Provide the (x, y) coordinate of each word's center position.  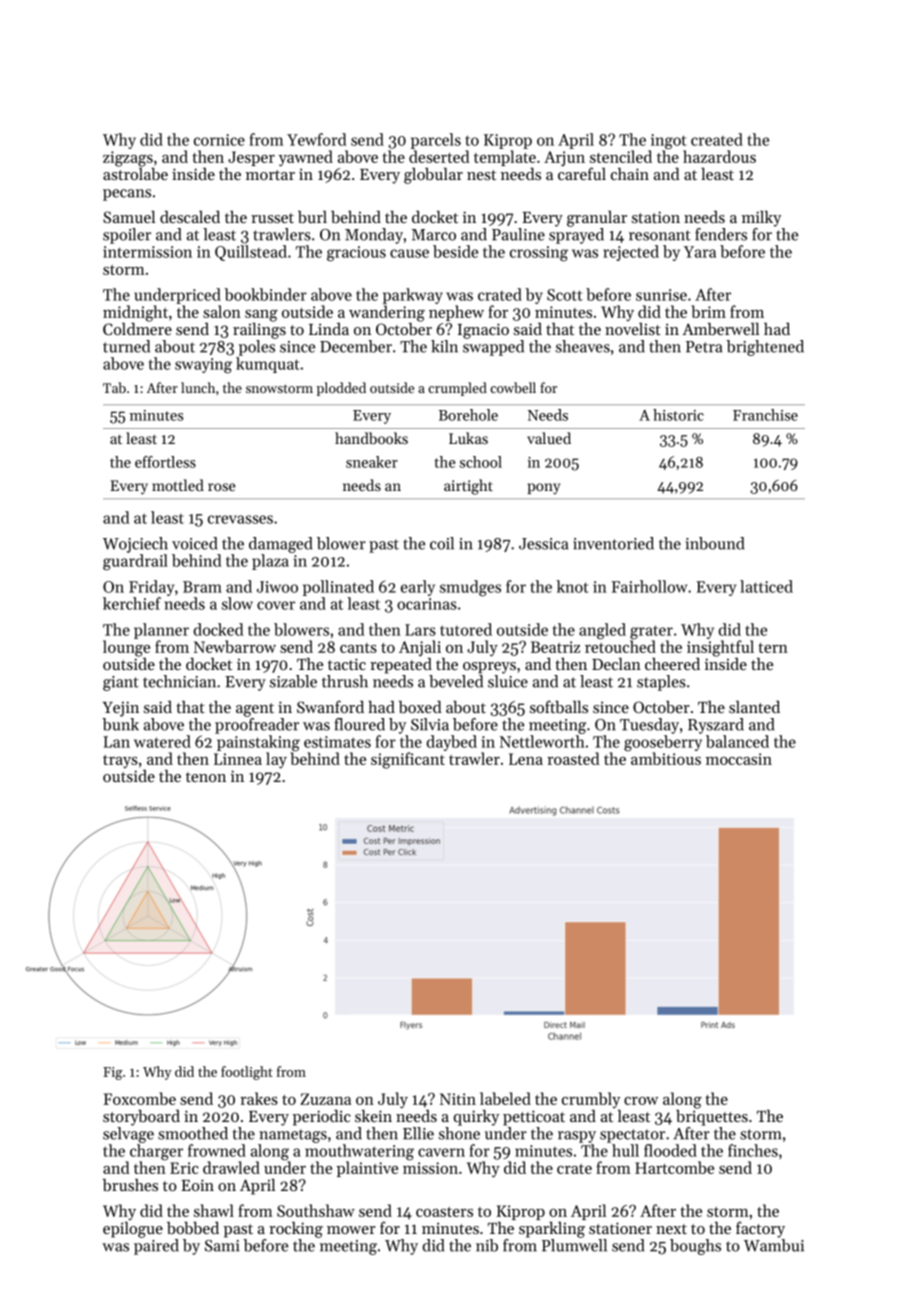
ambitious (666, 758)
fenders (721, 234)
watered (162, 741)
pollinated (338, 588)
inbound (715, 543)
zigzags (128, 159)
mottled (178, 485)
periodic (322, 1118)
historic (678, 415)
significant (408, 760)
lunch (198, 387)
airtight (468, 487)
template (505, 158)
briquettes (712, 1118)
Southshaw (316, 1210)
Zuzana (325, 1099)
